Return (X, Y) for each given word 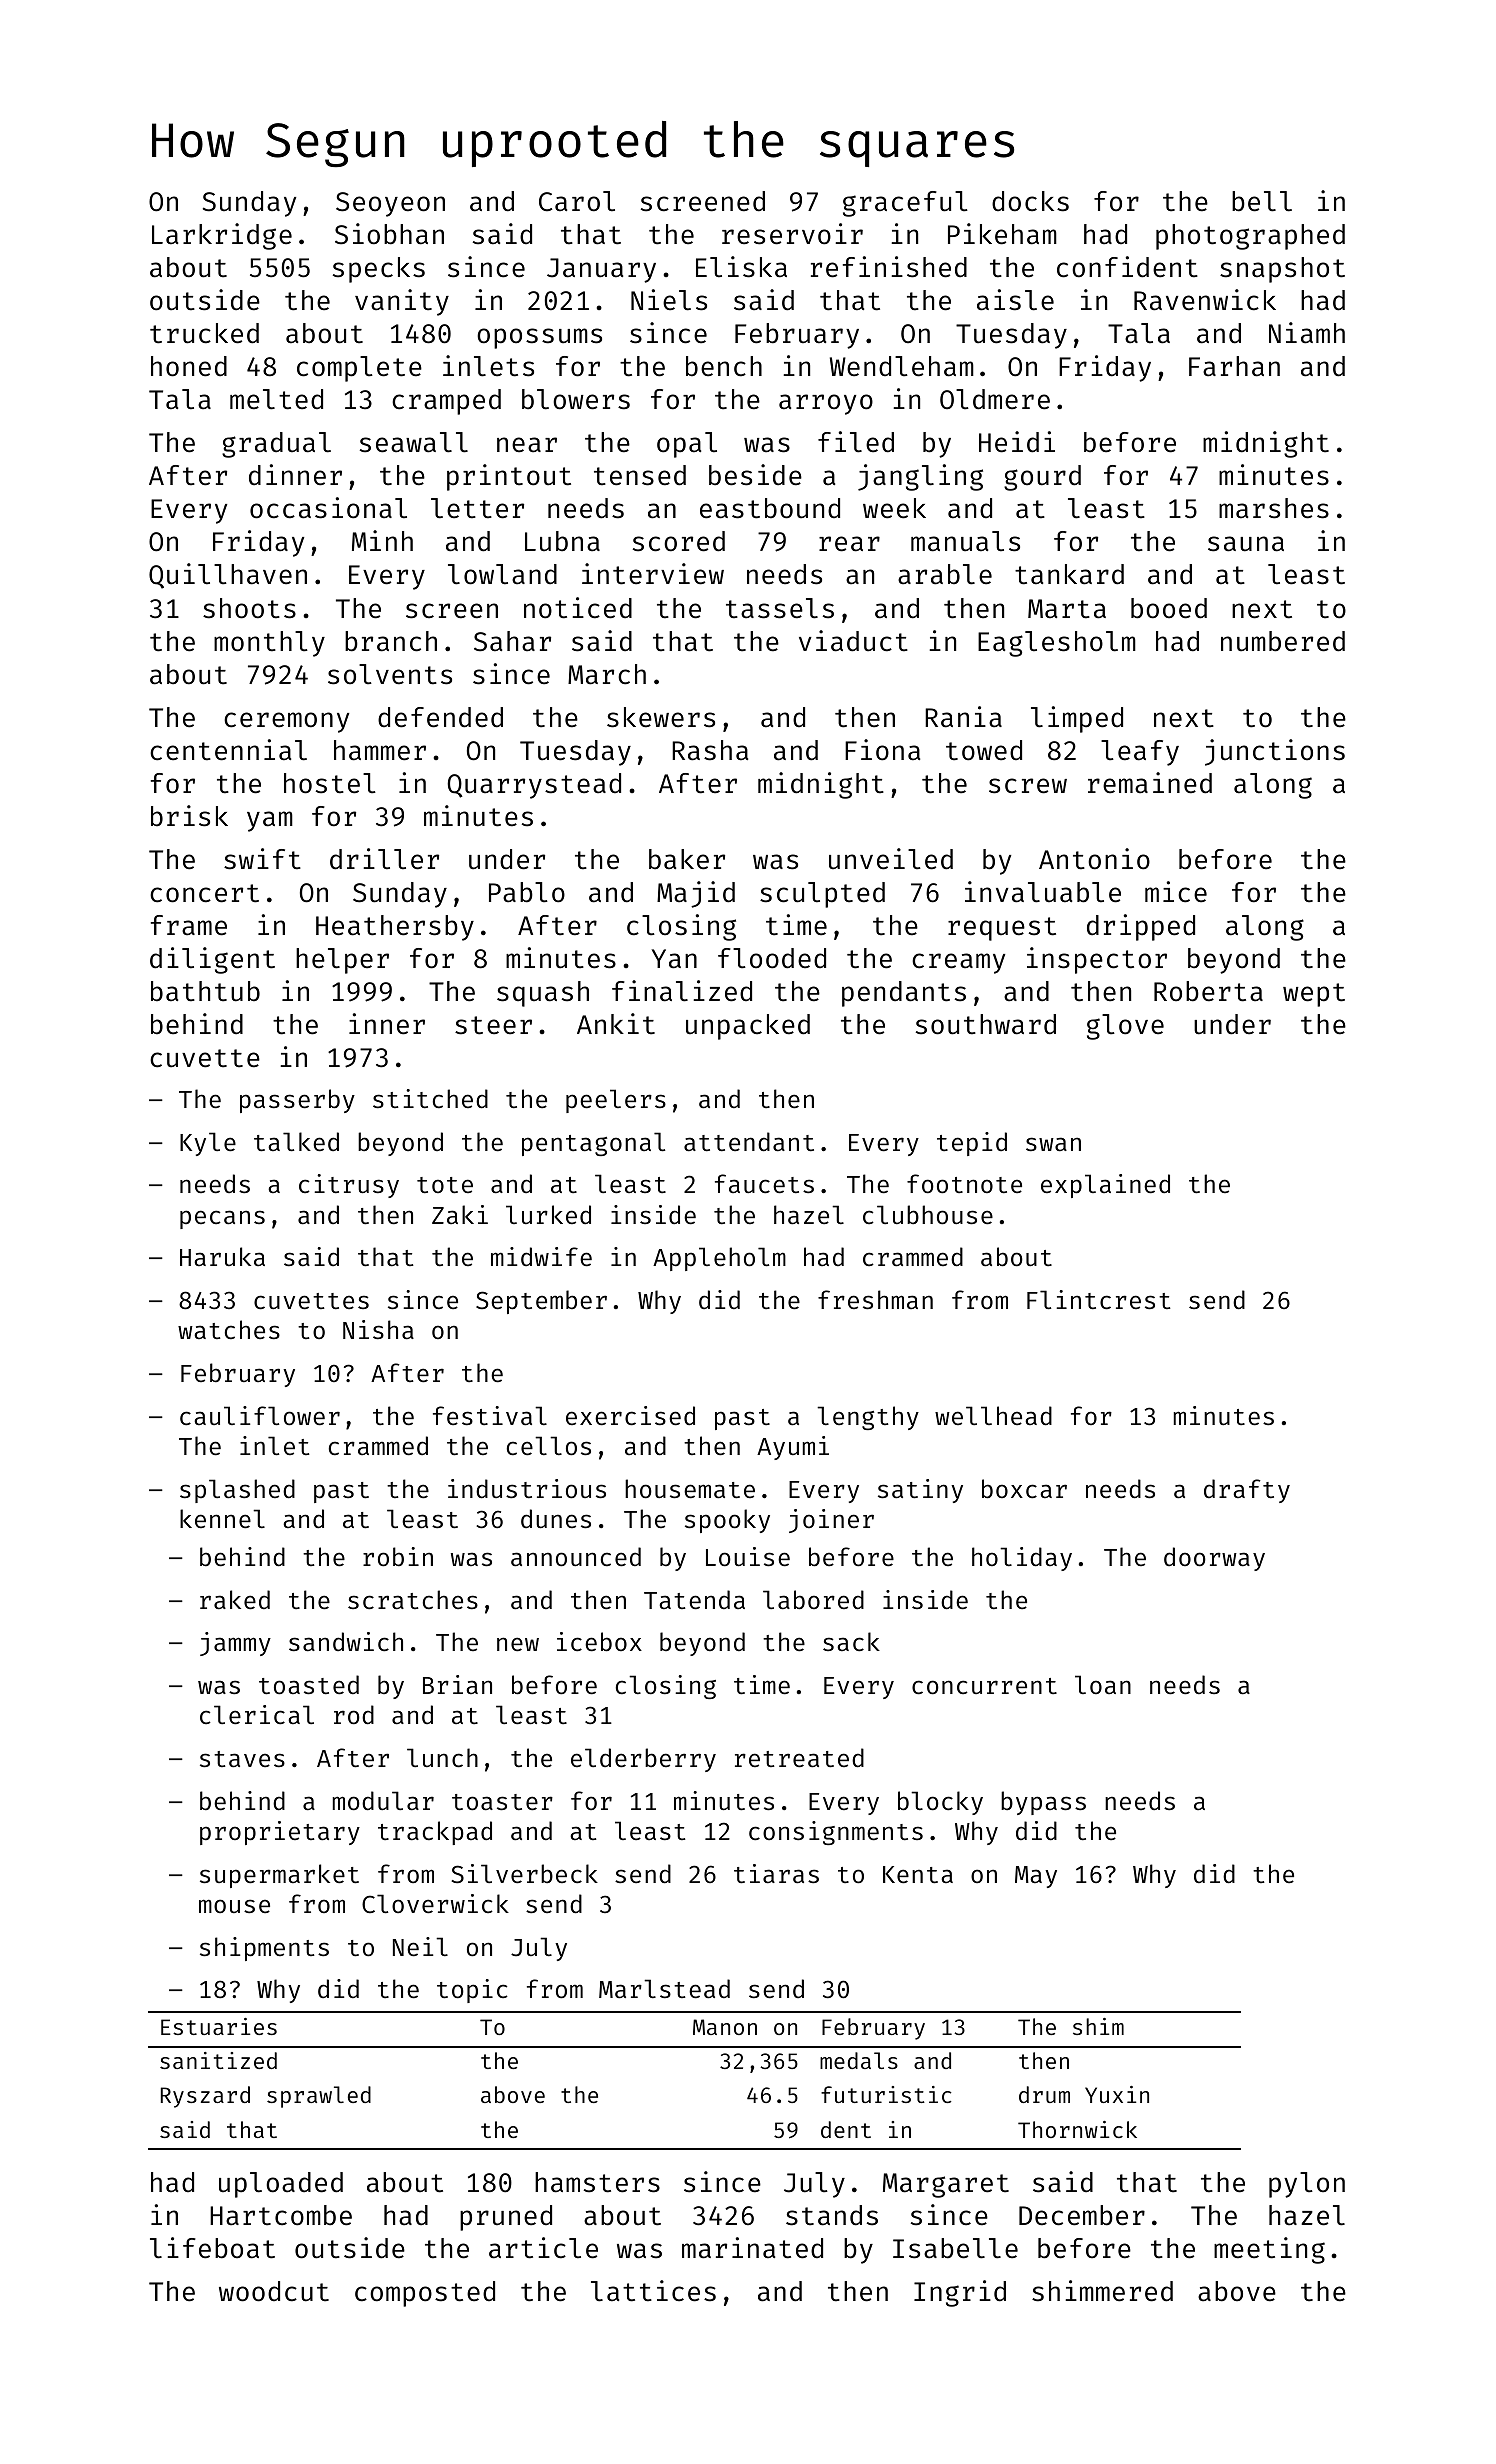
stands (832, 2215)
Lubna (562, 541)
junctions (1275, 752)
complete (359, 369)
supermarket (279, 1876)
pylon (1307, 2185)
